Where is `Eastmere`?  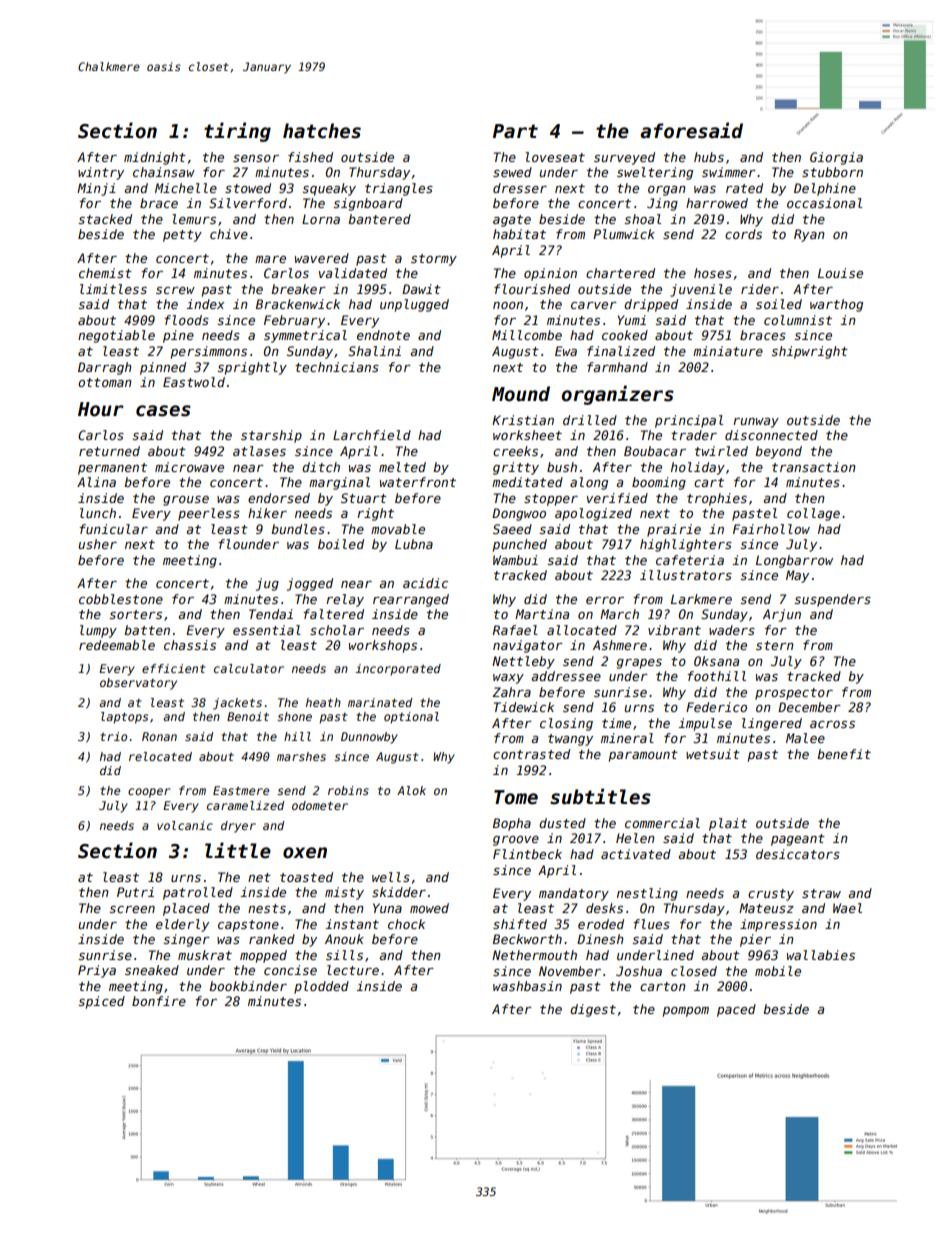
Eastmere is located at coordinates (241, 790).
